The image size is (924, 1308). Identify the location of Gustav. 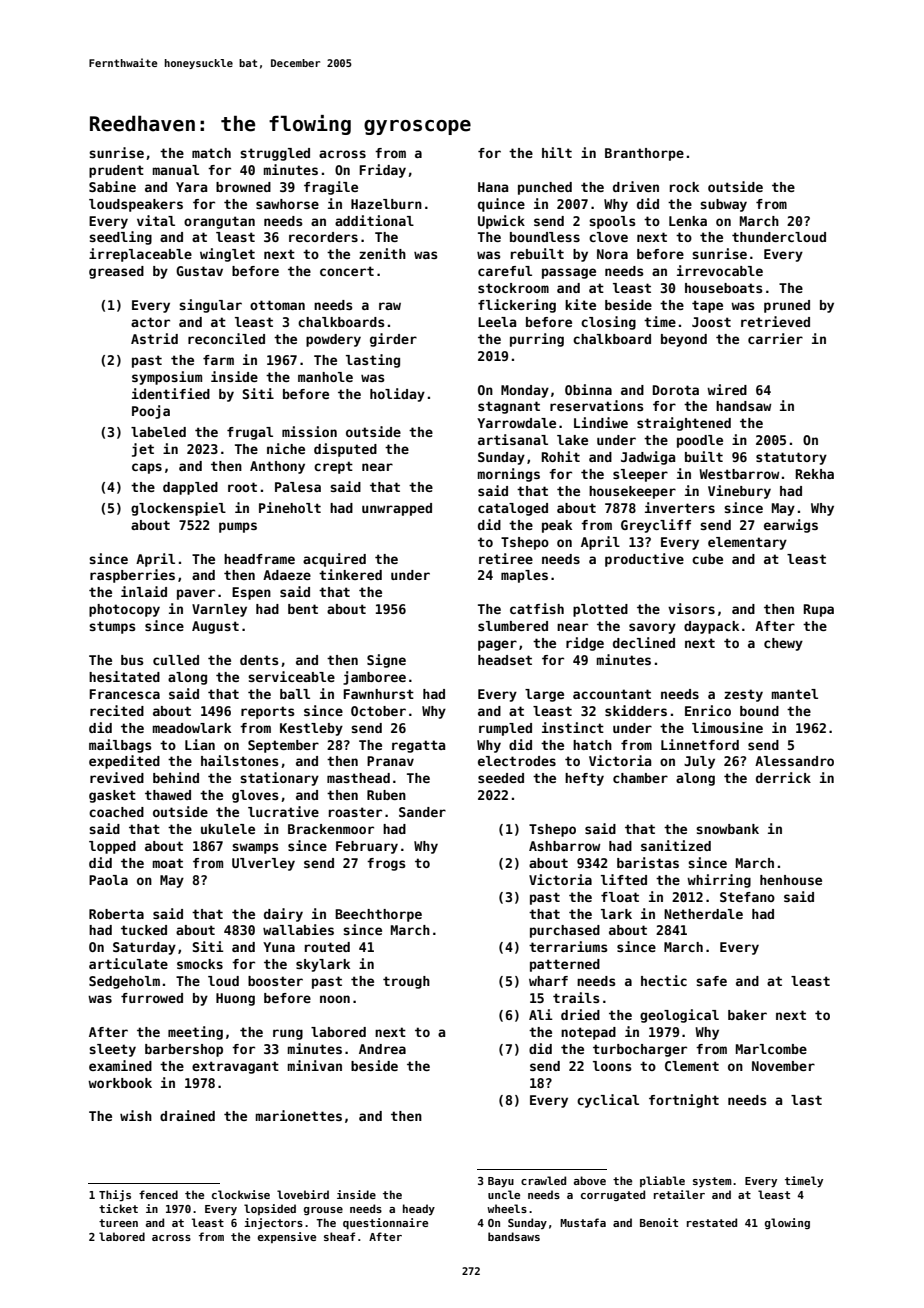
(199, 271).
